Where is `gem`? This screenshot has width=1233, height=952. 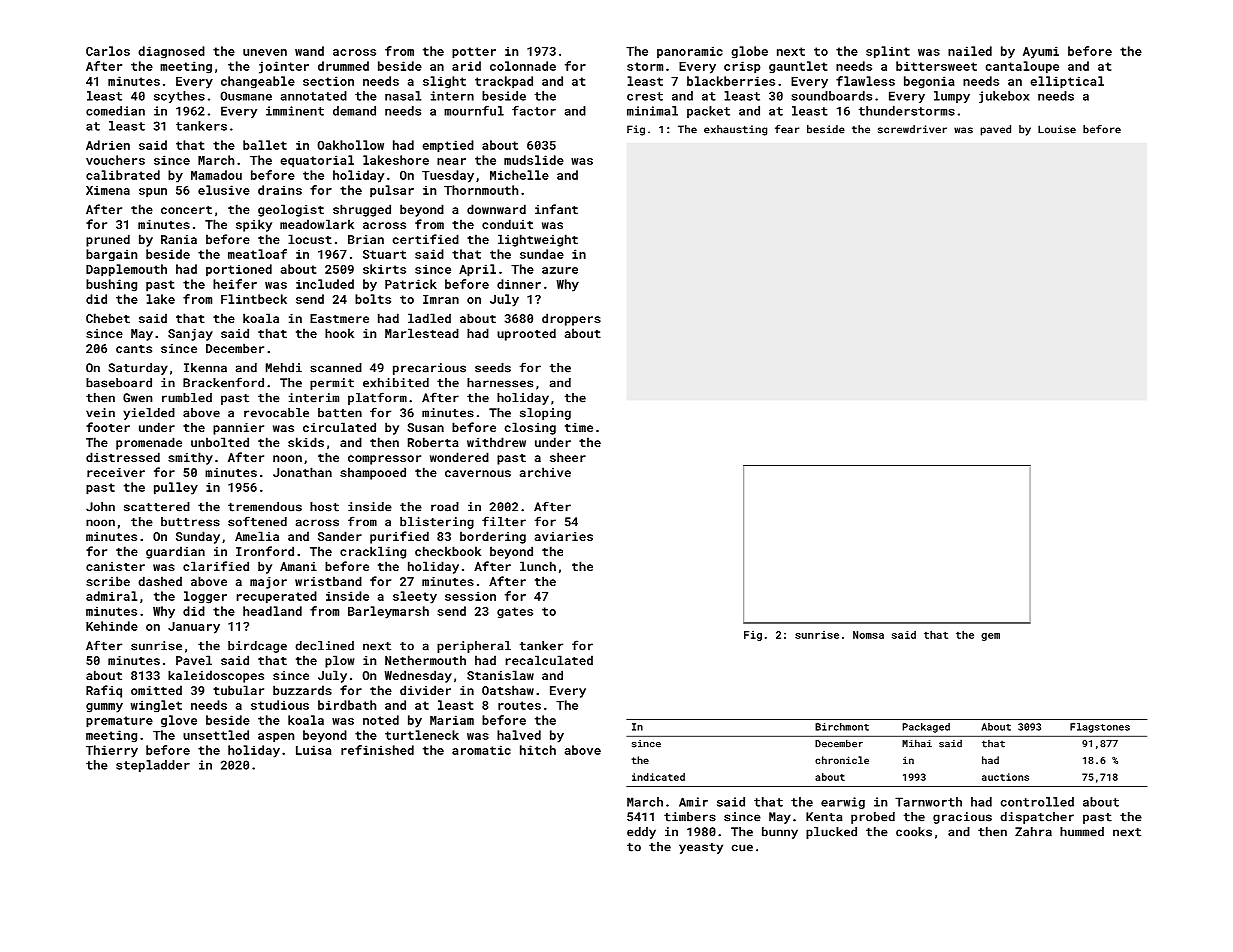
gem is located at coordinates (990, 637).
